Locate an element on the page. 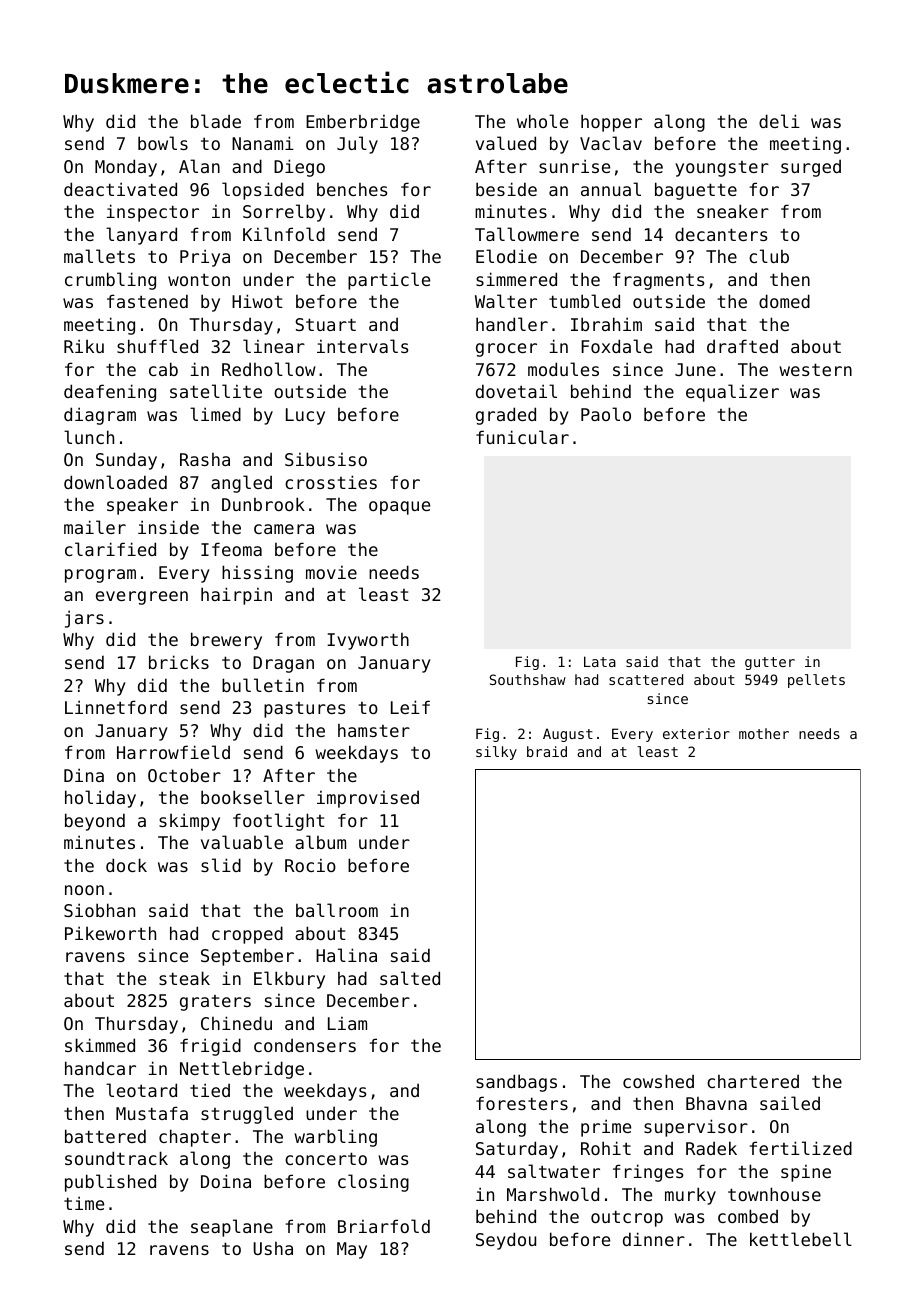 This document has width=924, height=1308. brewery is located at coordinates (226, 641).
